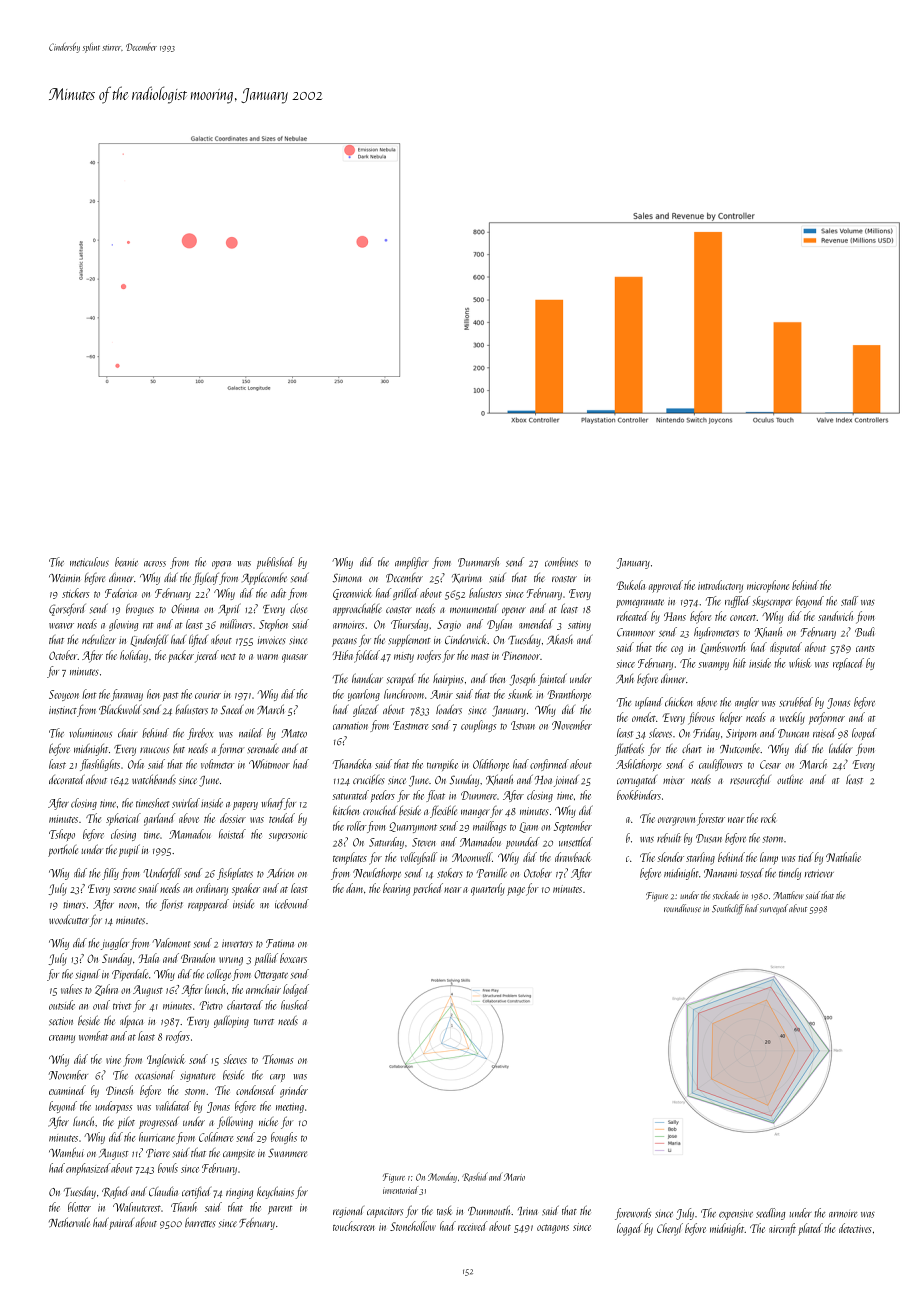  What do you see at coordinates (770, 1214) in the screenshot?
I see `seedling` at bounding box center [770, 1214].
